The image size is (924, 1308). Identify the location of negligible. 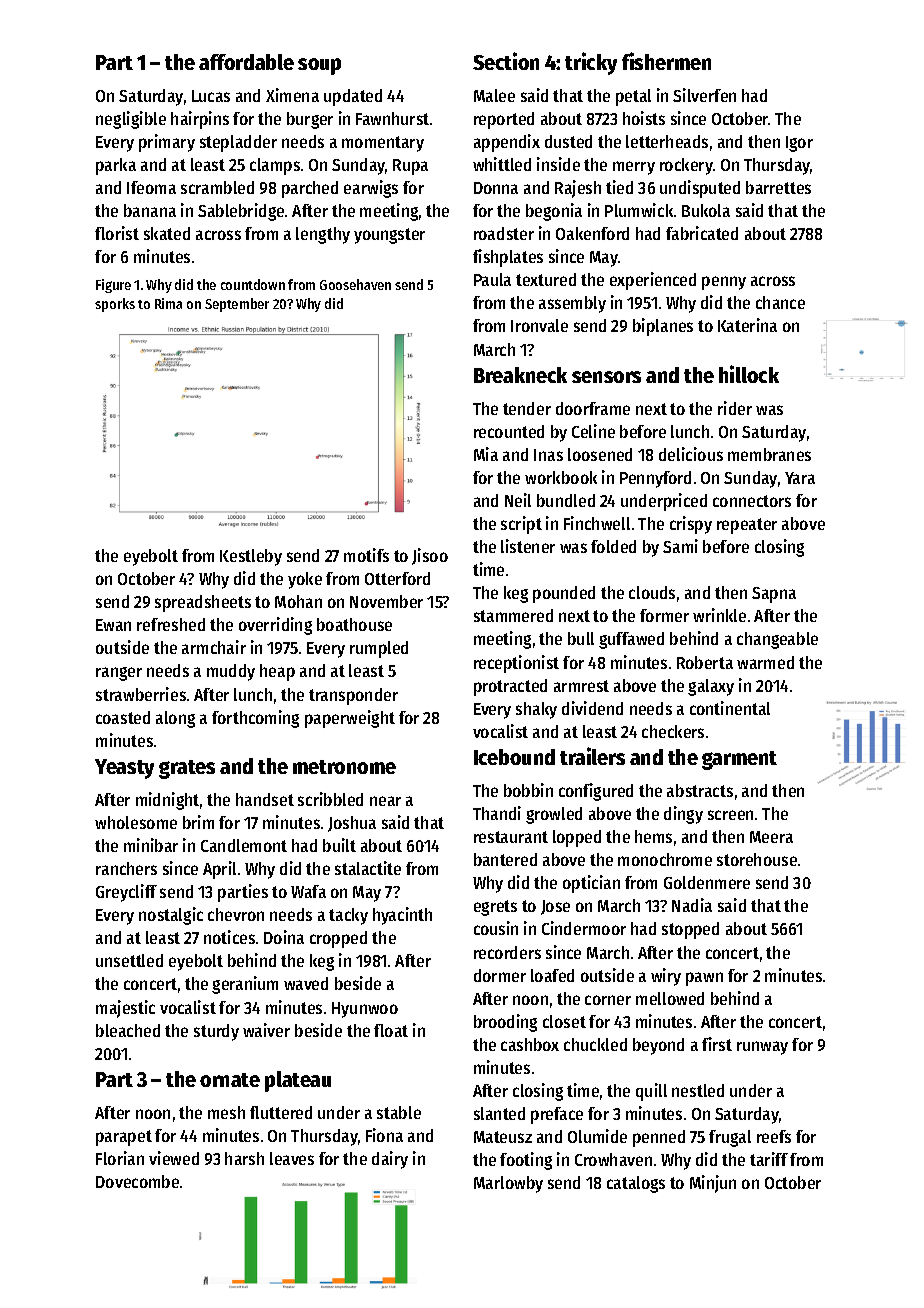
(131, 120).
